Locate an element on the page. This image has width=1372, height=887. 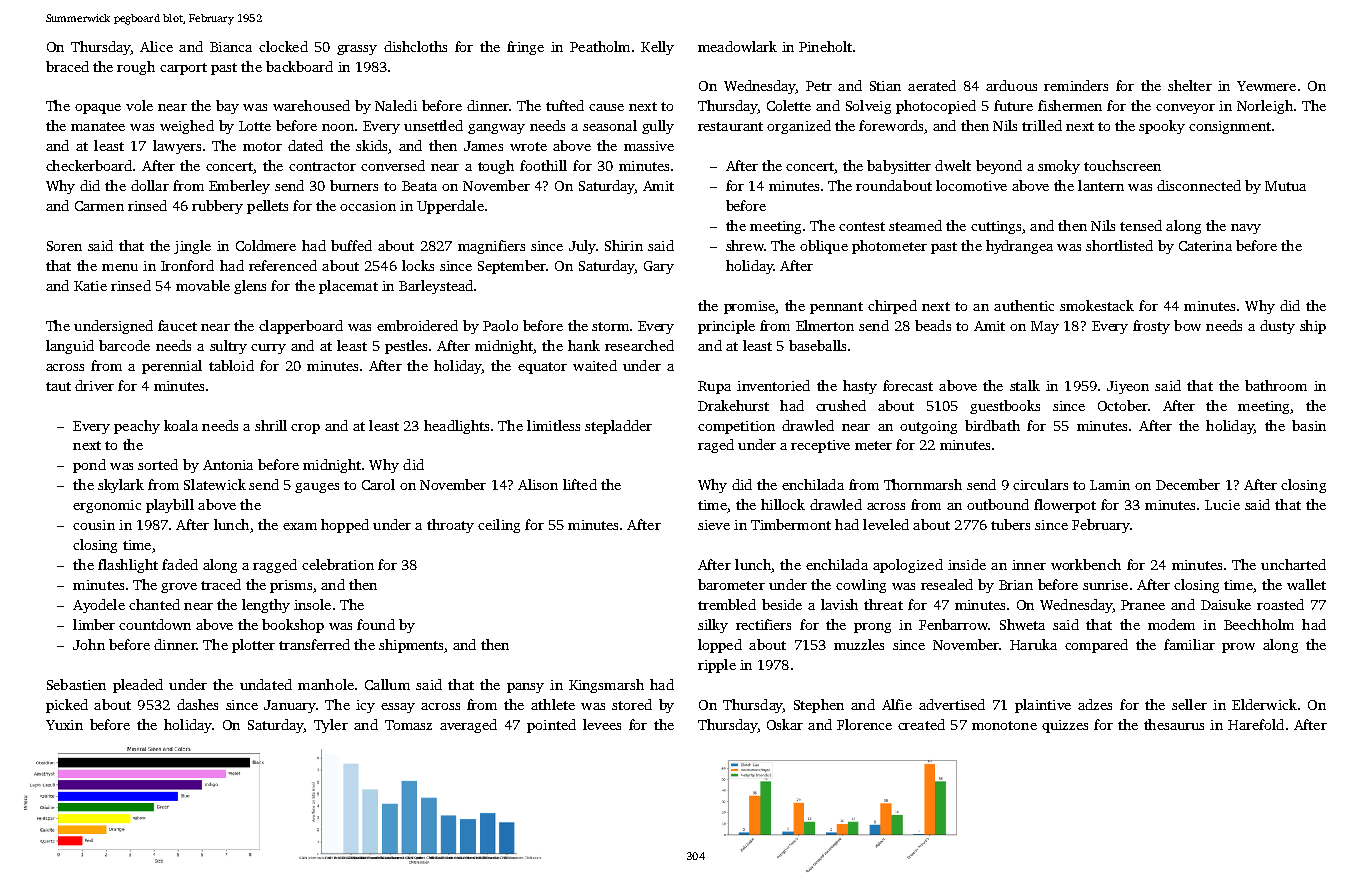
muzzles is located at coordinates (859, 644).
